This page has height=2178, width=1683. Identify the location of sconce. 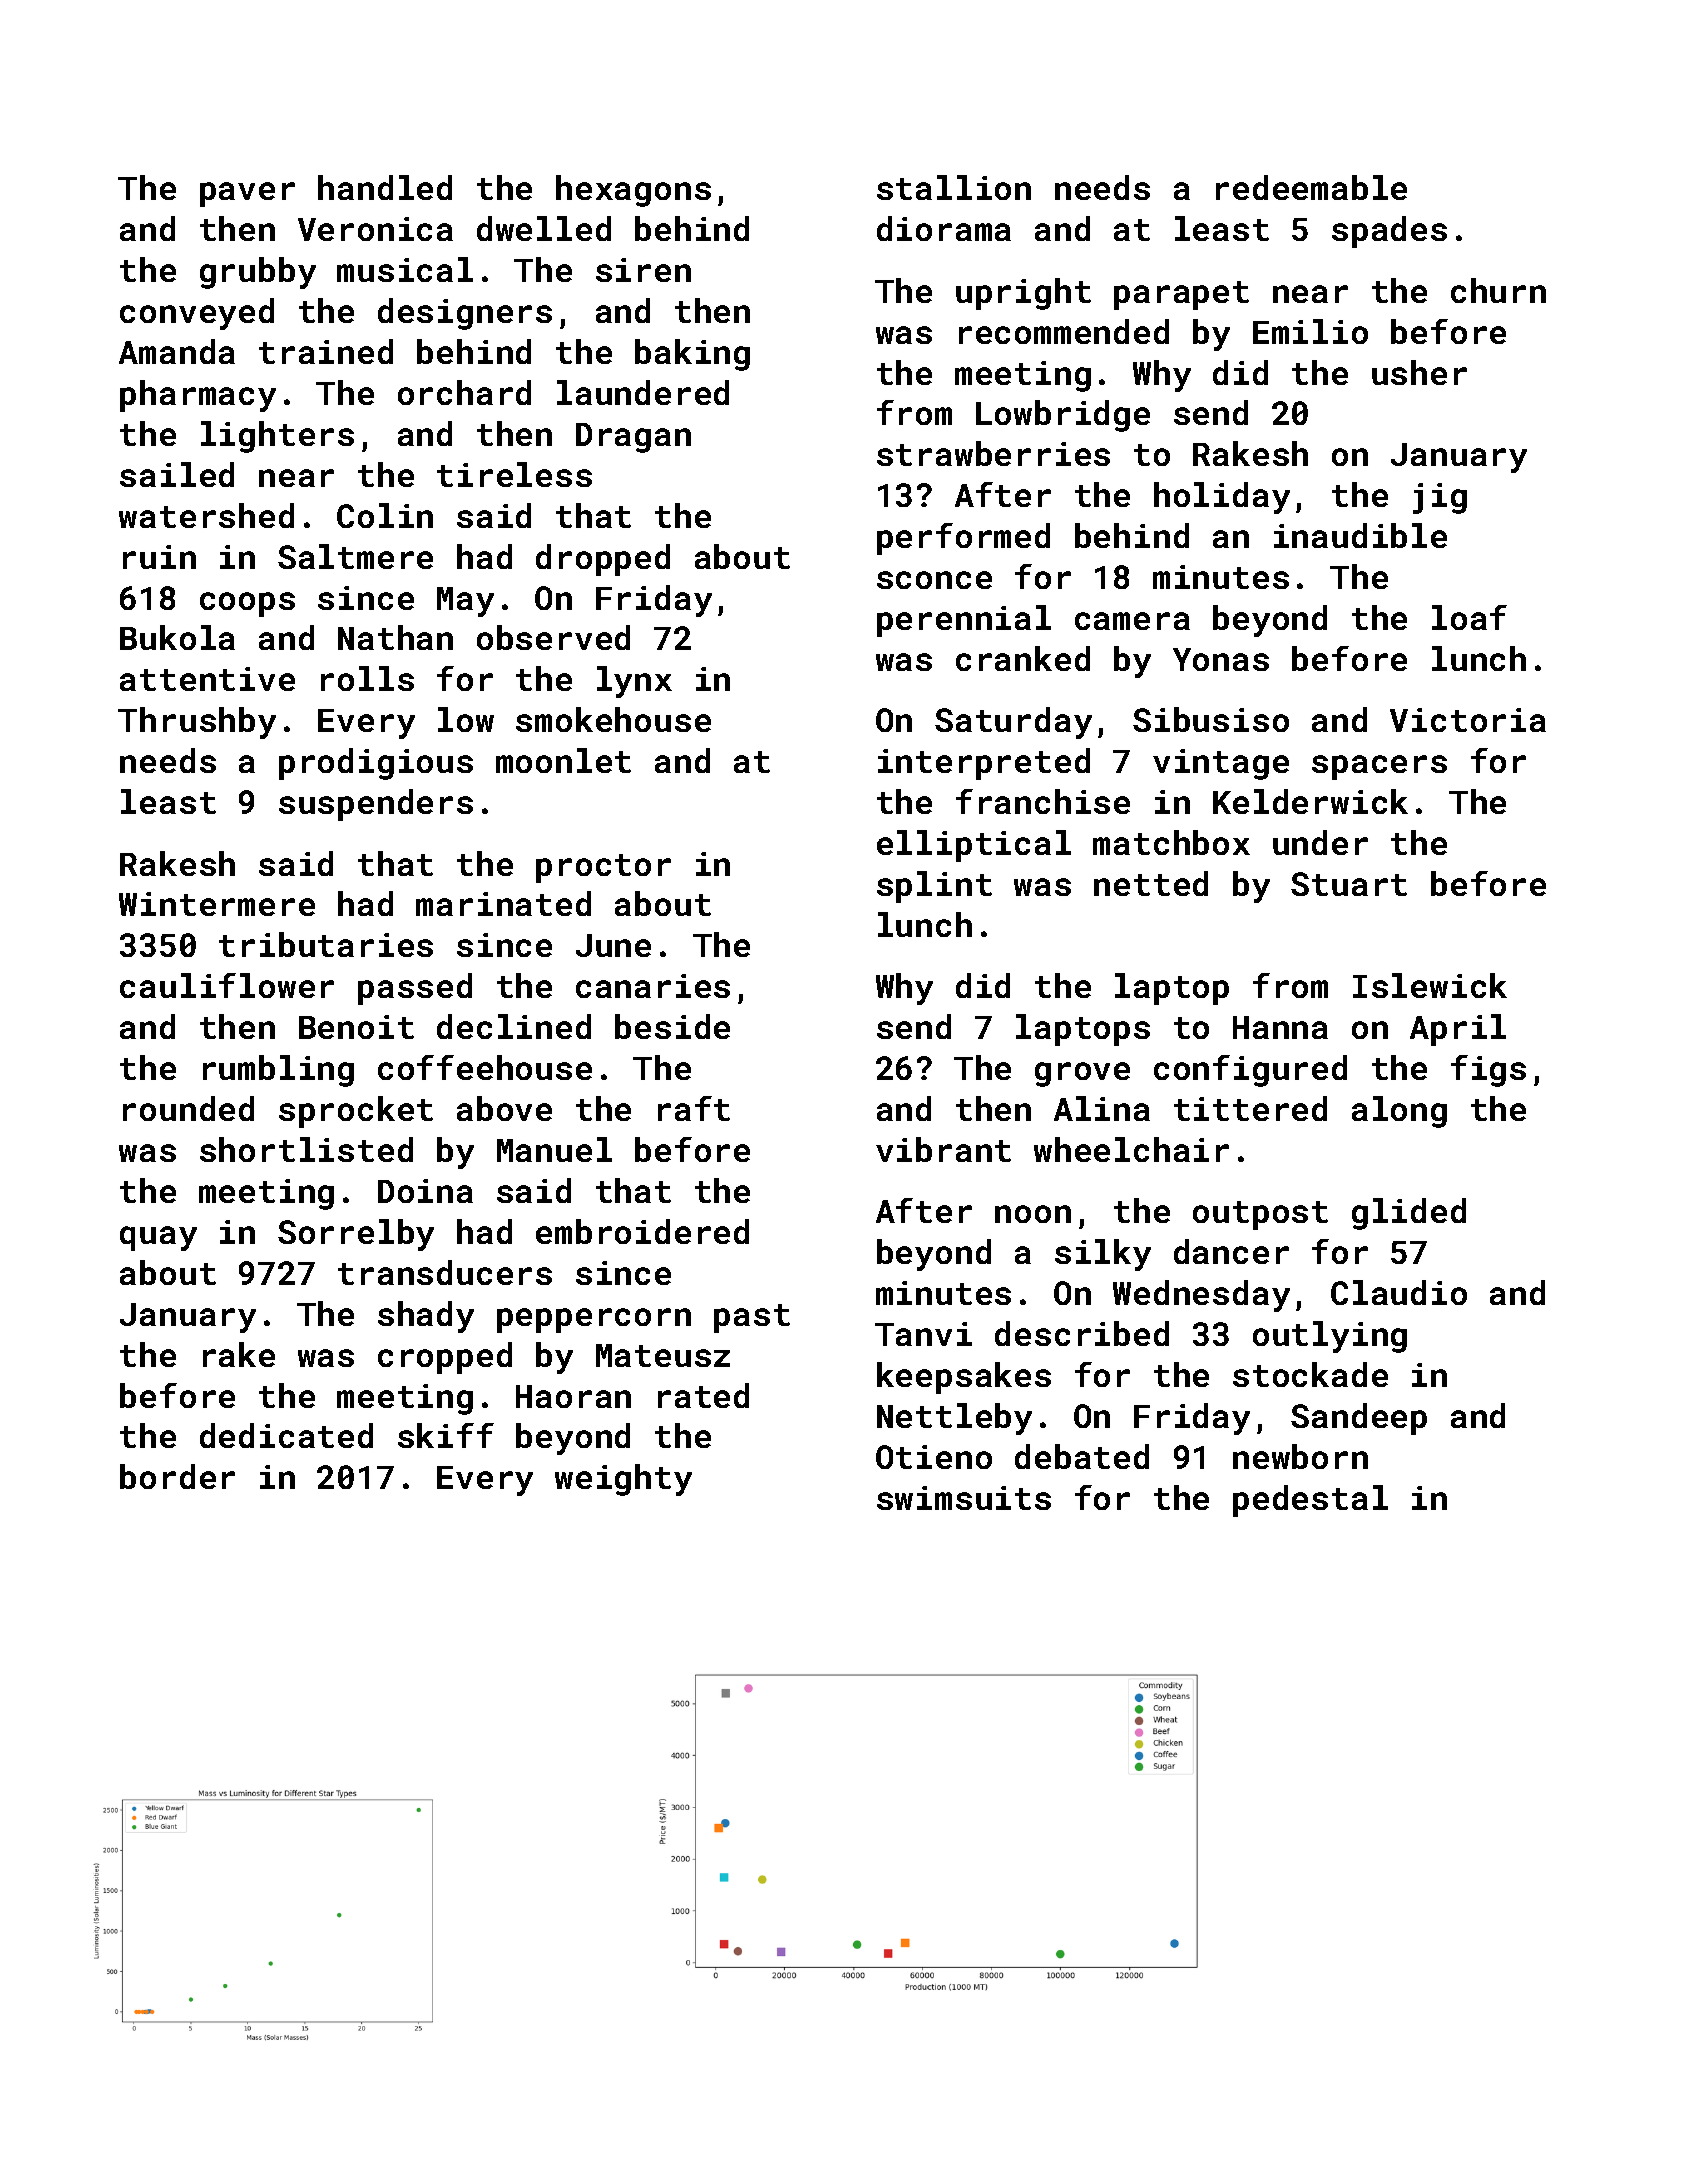
(934, 580).
